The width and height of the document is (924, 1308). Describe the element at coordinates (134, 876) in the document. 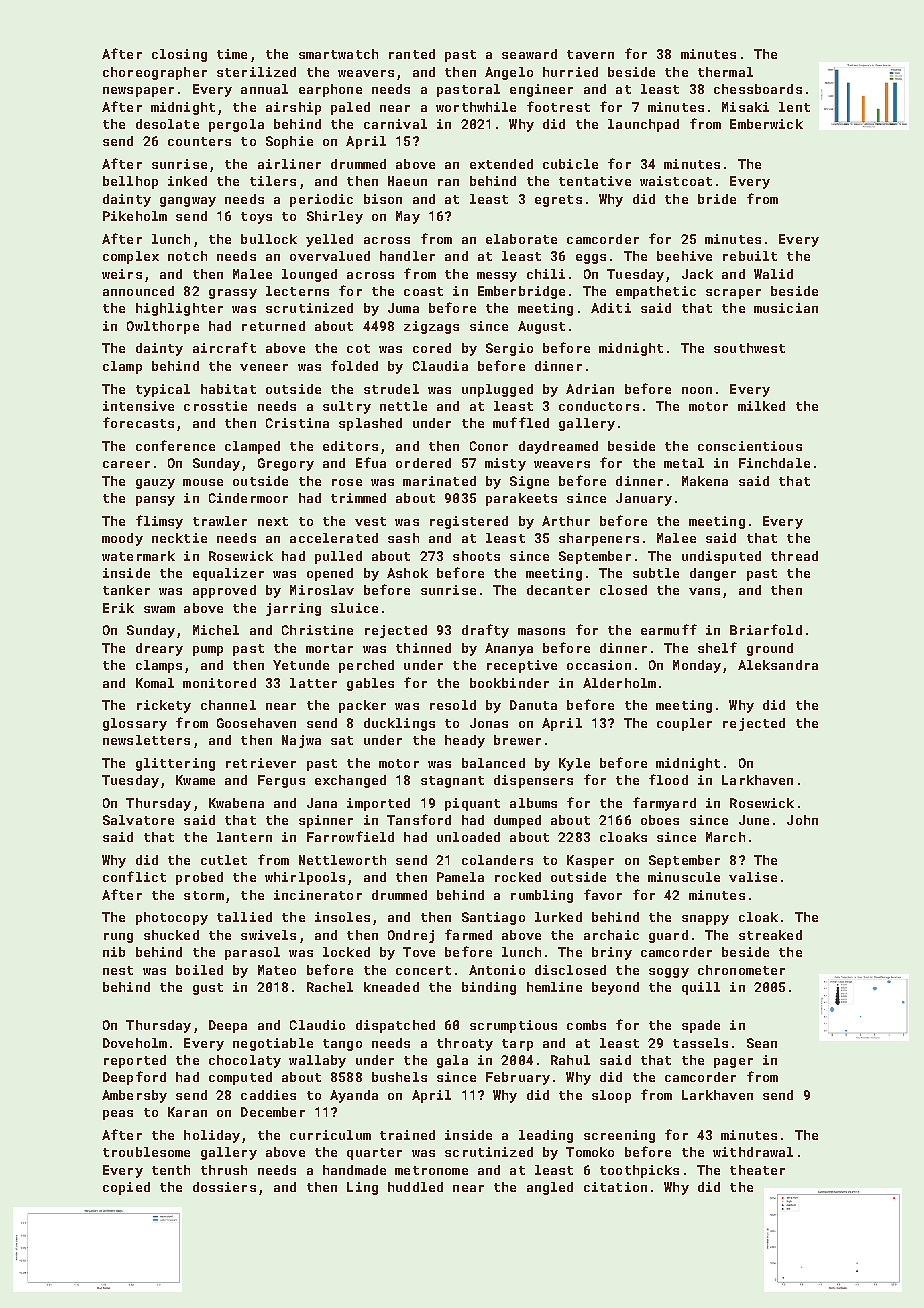

I see `conflict` at that location.
